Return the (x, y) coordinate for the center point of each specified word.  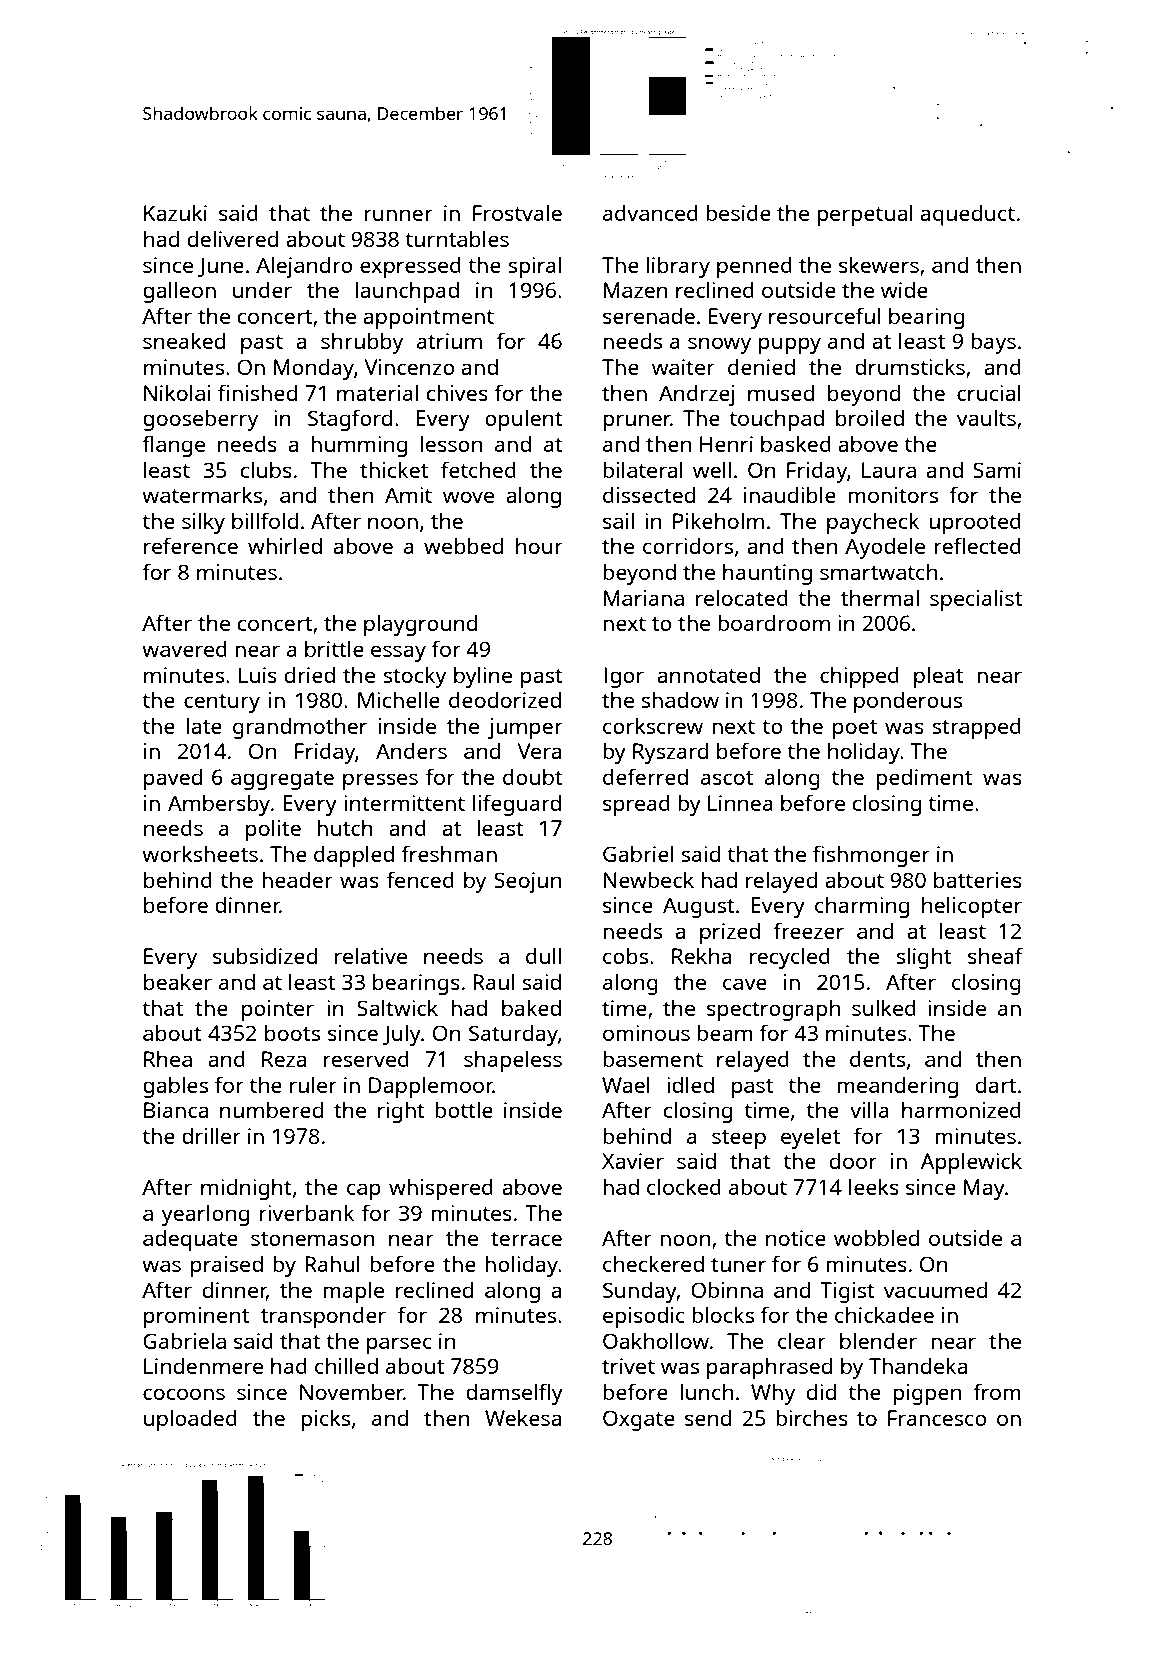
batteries (978, 880)
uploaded (190, 1420)
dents (877, 1059)
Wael (626, 1084)
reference (191, 545)
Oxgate (639, 1420)
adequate (190, 1240)
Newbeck (649, 879)
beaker (178, 981)
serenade (649, 316)
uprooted (975, 523)
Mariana (644, 598)
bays (993, 343)
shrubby (362, 343)
